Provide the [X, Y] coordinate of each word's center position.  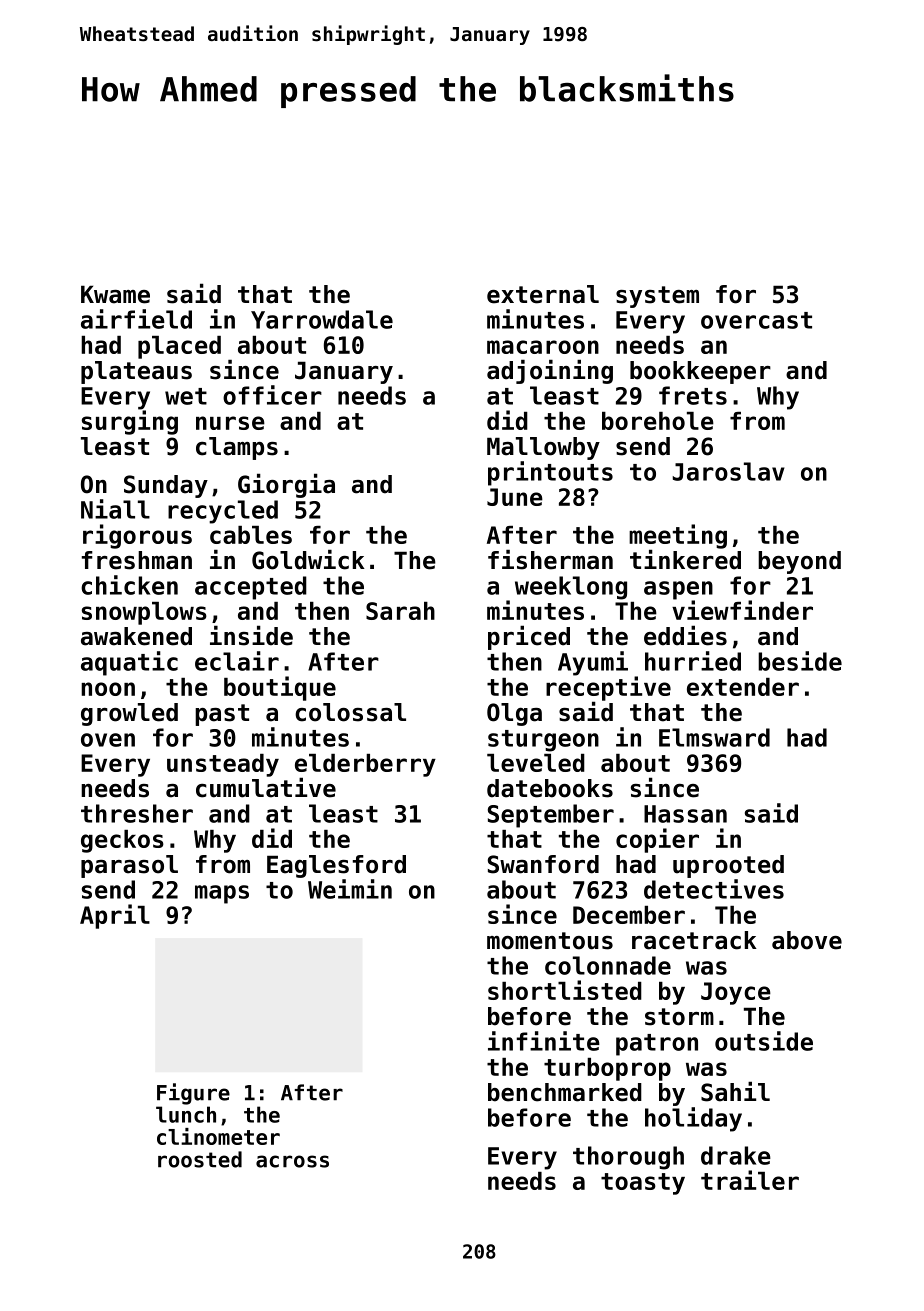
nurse [230, 423]
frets [693, 395]
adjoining [550, 371]
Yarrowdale [322, 319]
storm [679, 1017]
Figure [193, 1094]
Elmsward [714, 737]
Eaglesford [336, 866]
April [115, 916]
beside [800, 661]
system [657, 297]
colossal [350, 712]
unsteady [223, 765]
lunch [186, 1114]
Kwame [115, 294]
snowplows [144, 613]
